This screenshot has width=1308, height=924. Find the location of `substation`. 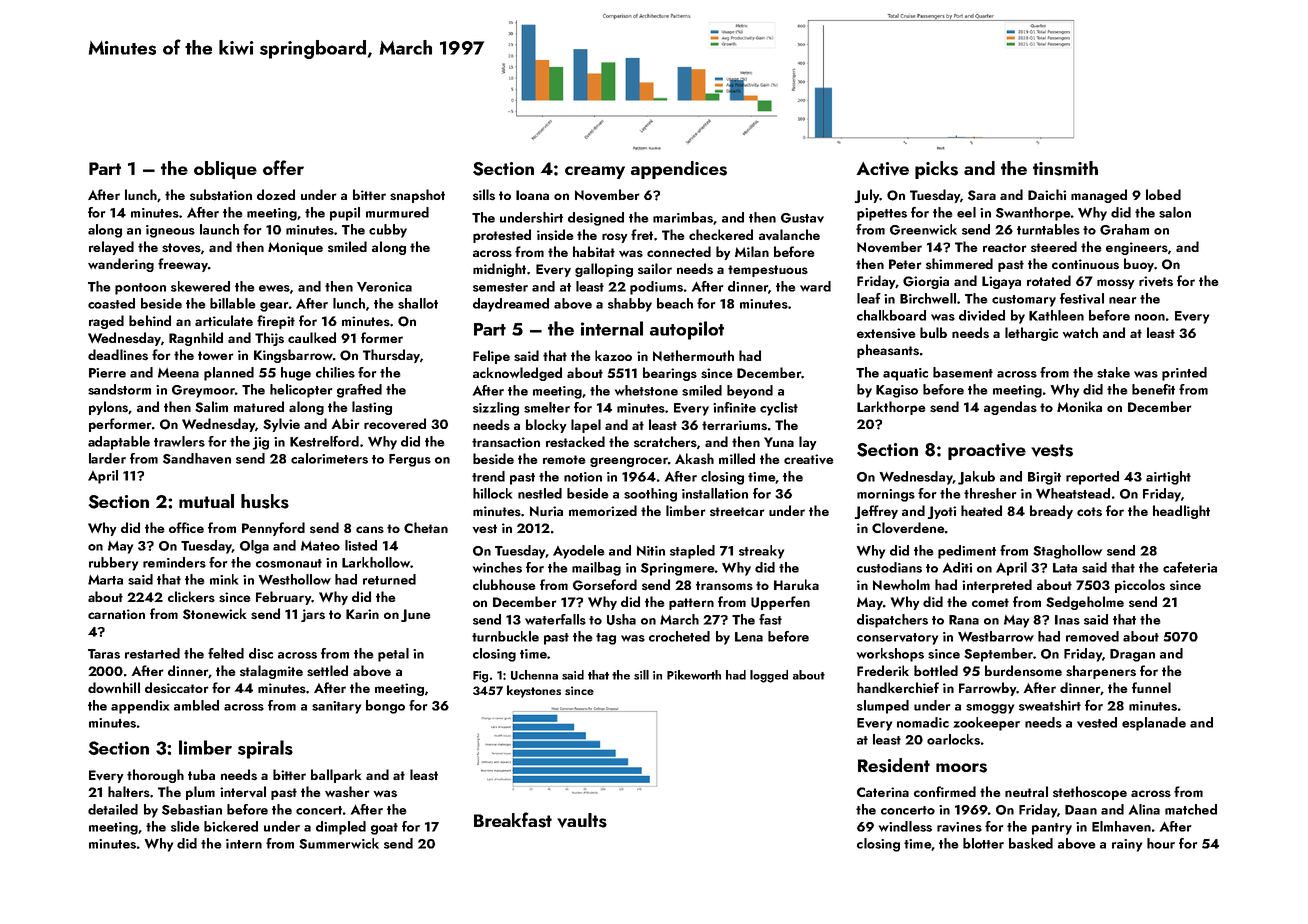

substation is located at coordinates (221, 195).
